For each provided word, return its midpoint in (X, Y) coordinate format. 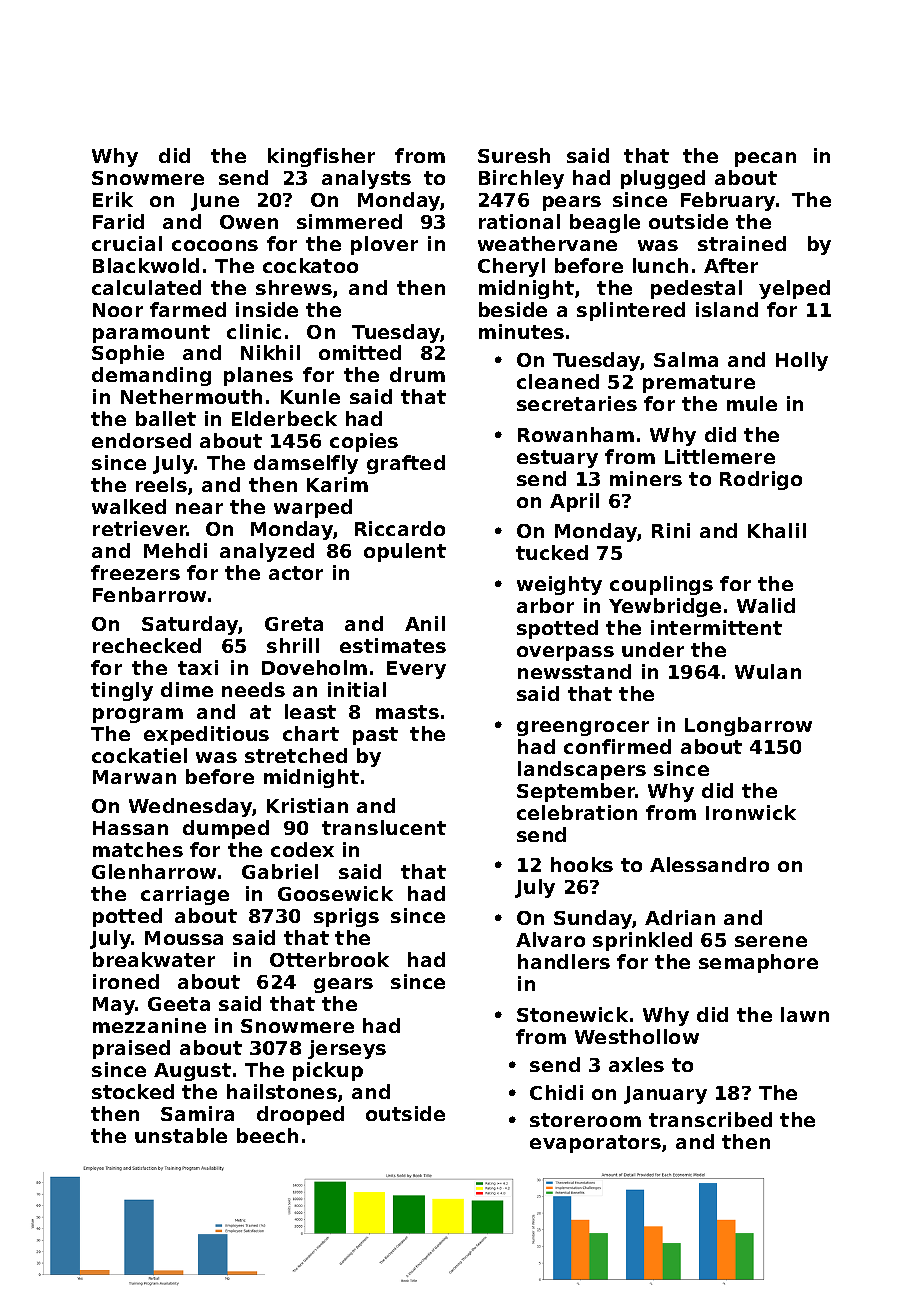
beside (513, 309)
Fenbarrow (149, 594)
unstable (181, 1135)
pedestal (696, 289)
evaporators (595, 1144)
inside (267, 309)
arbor (545, 605)
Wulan (768, 671)
